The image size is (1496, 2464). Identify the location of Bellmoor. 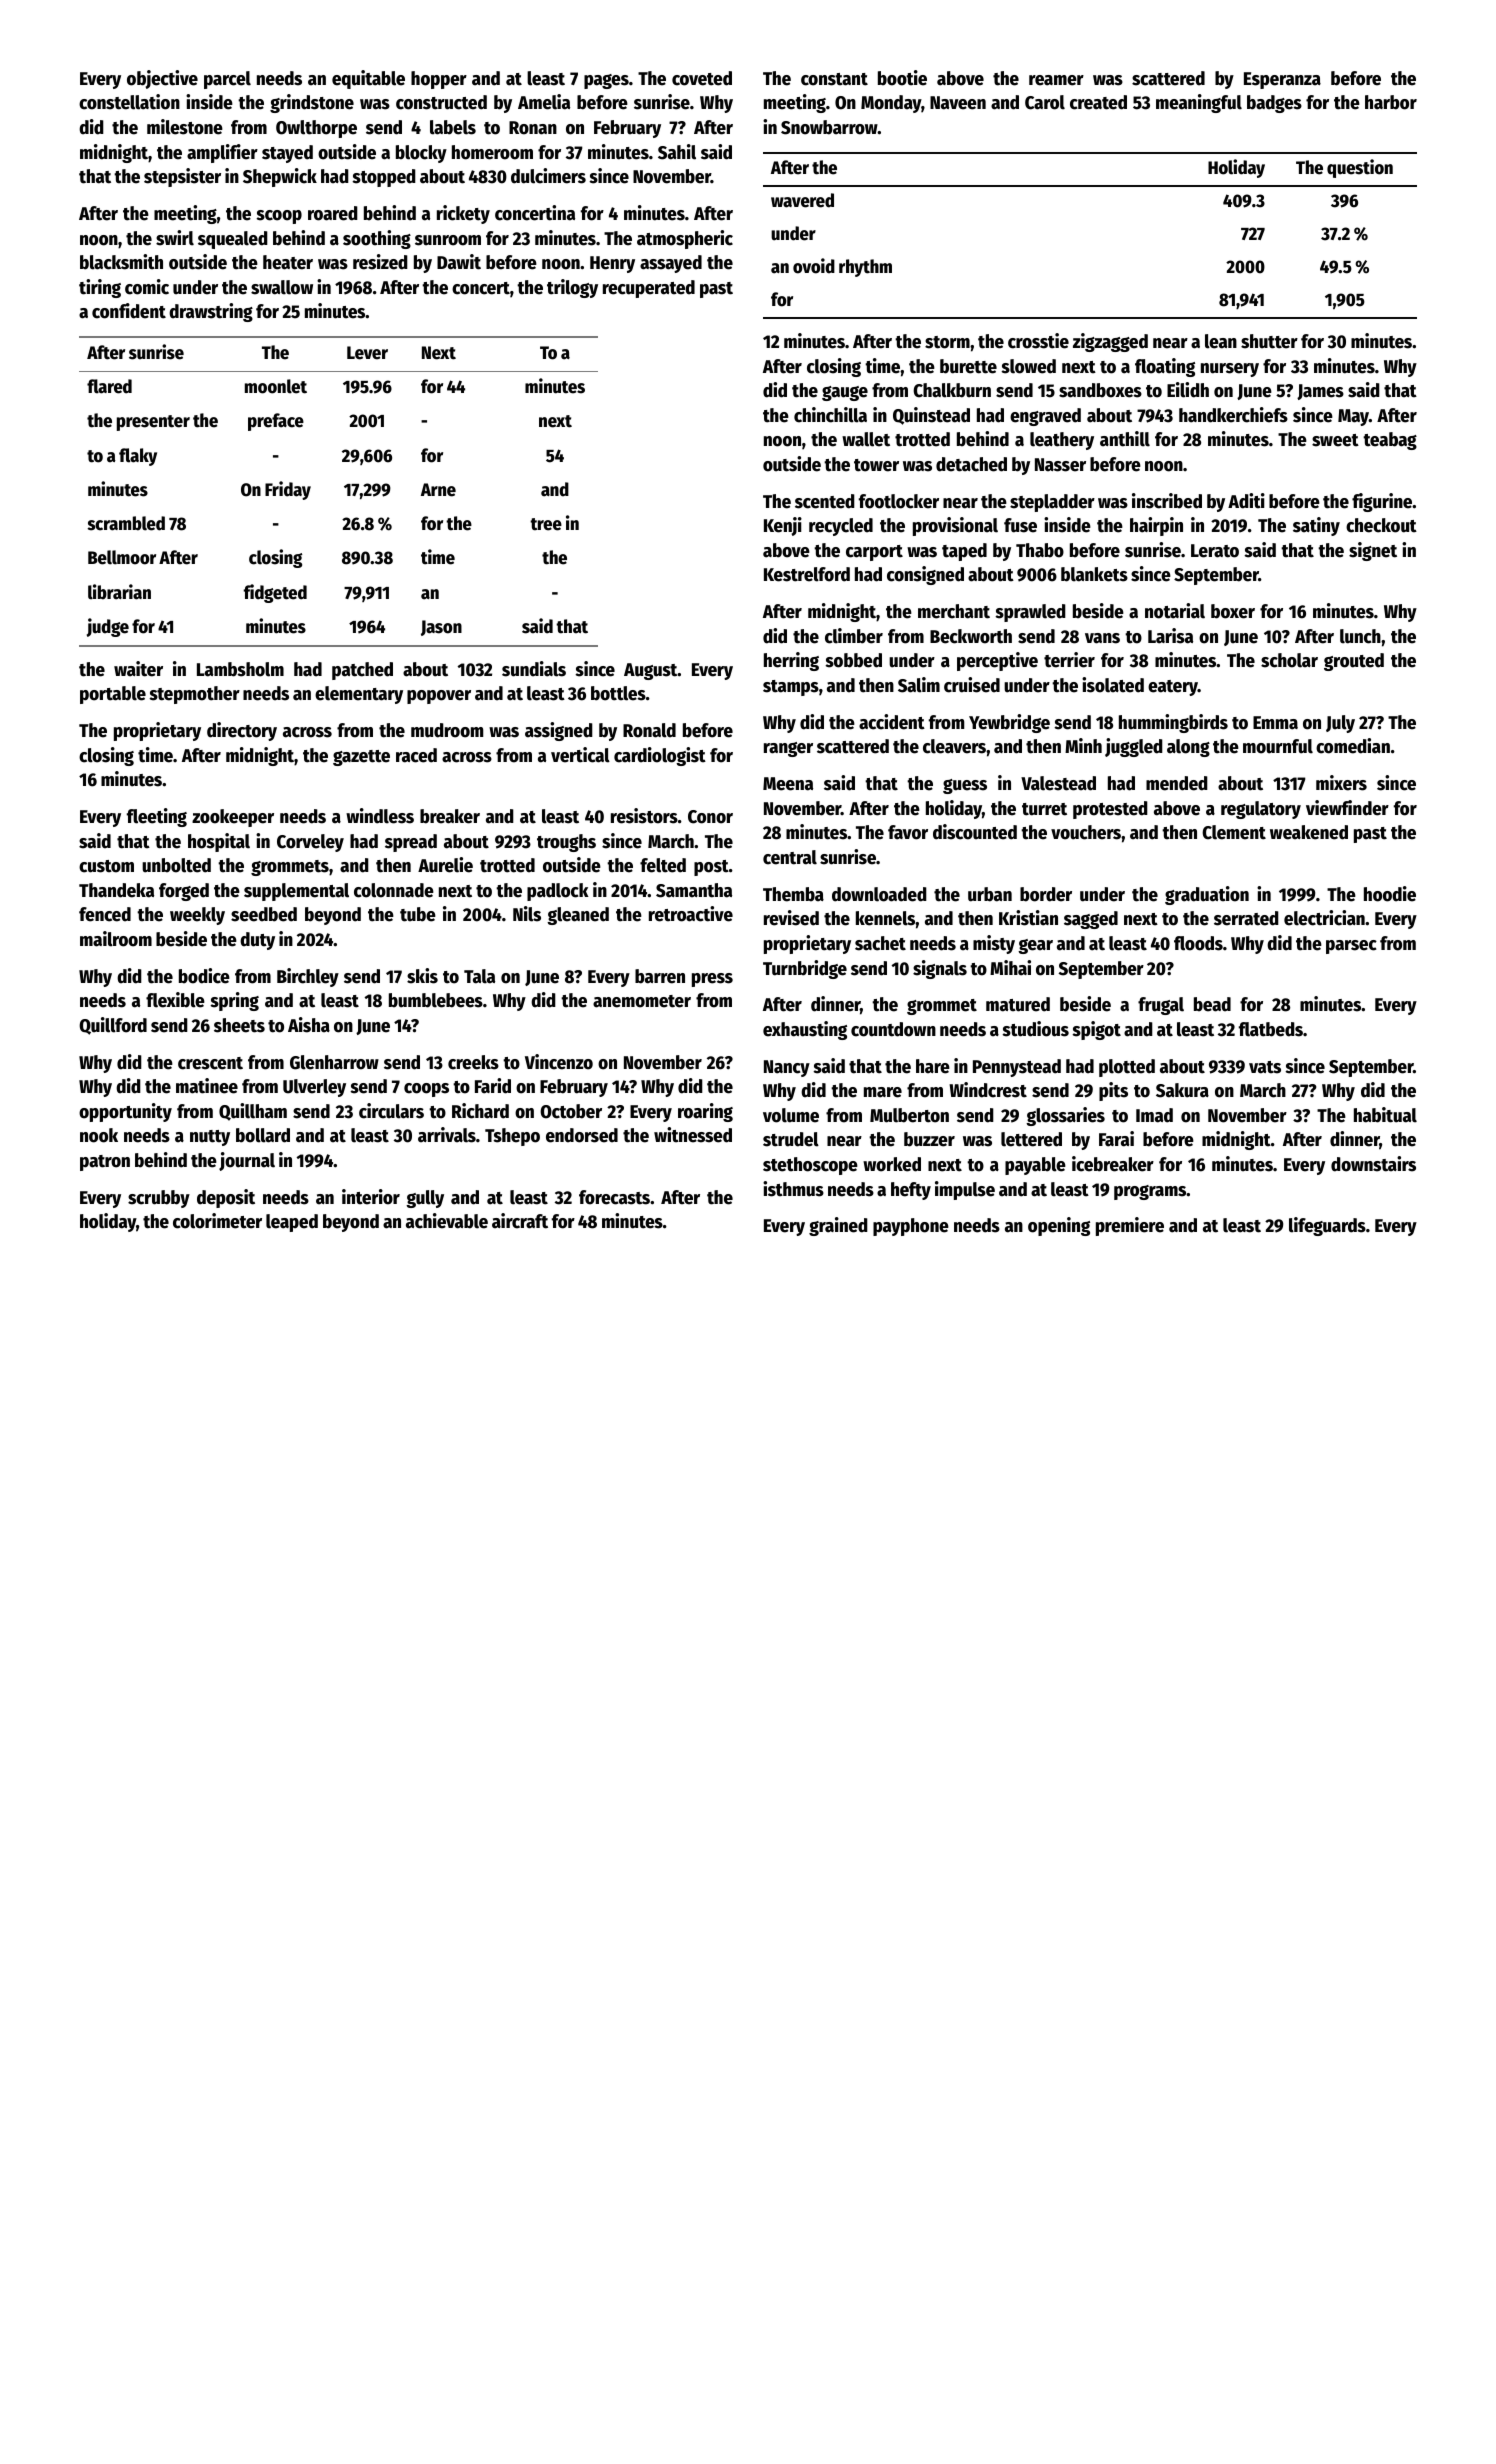
(122, 557).
